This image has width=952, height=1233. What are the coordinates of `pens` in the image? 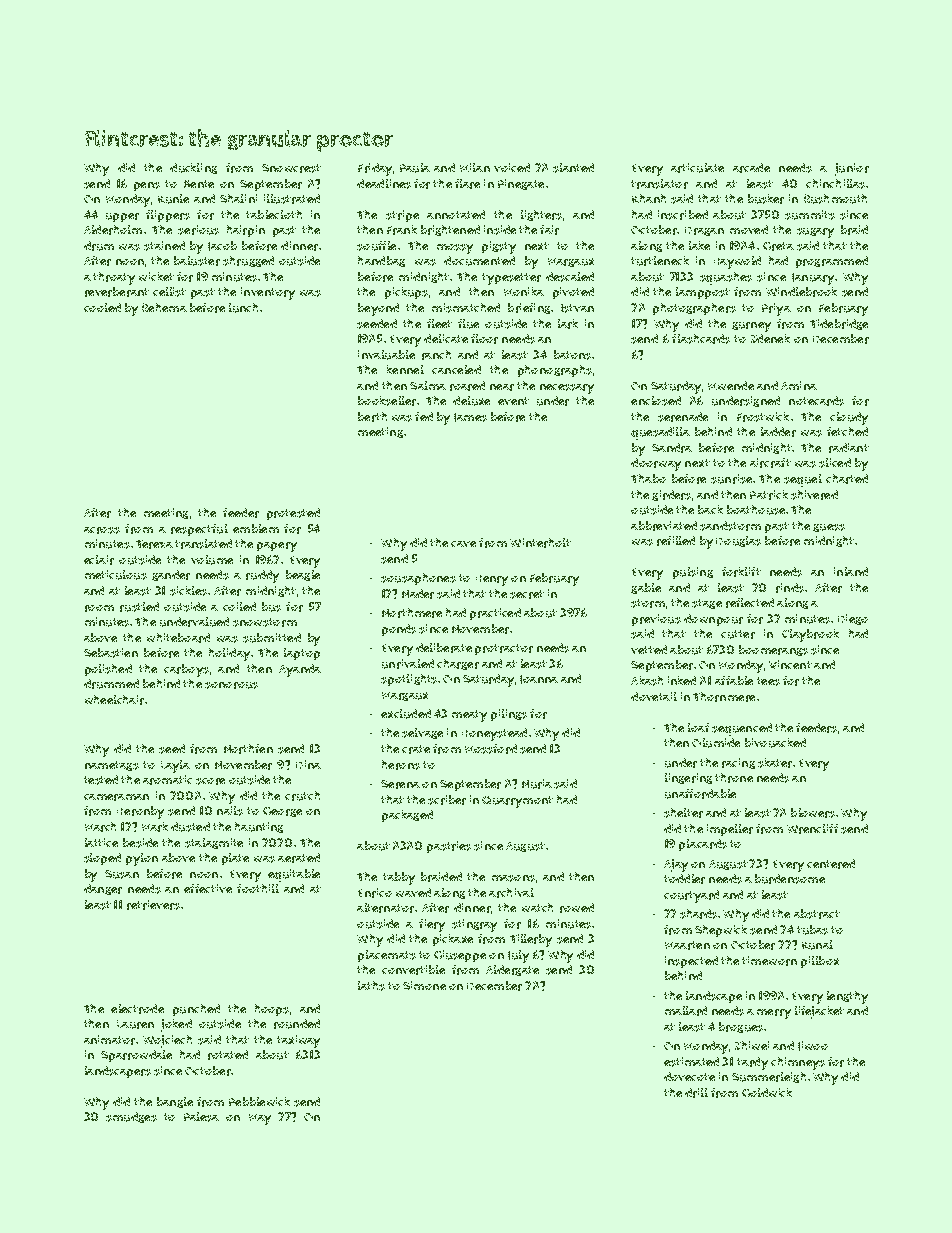 It's located at (147, 186).
